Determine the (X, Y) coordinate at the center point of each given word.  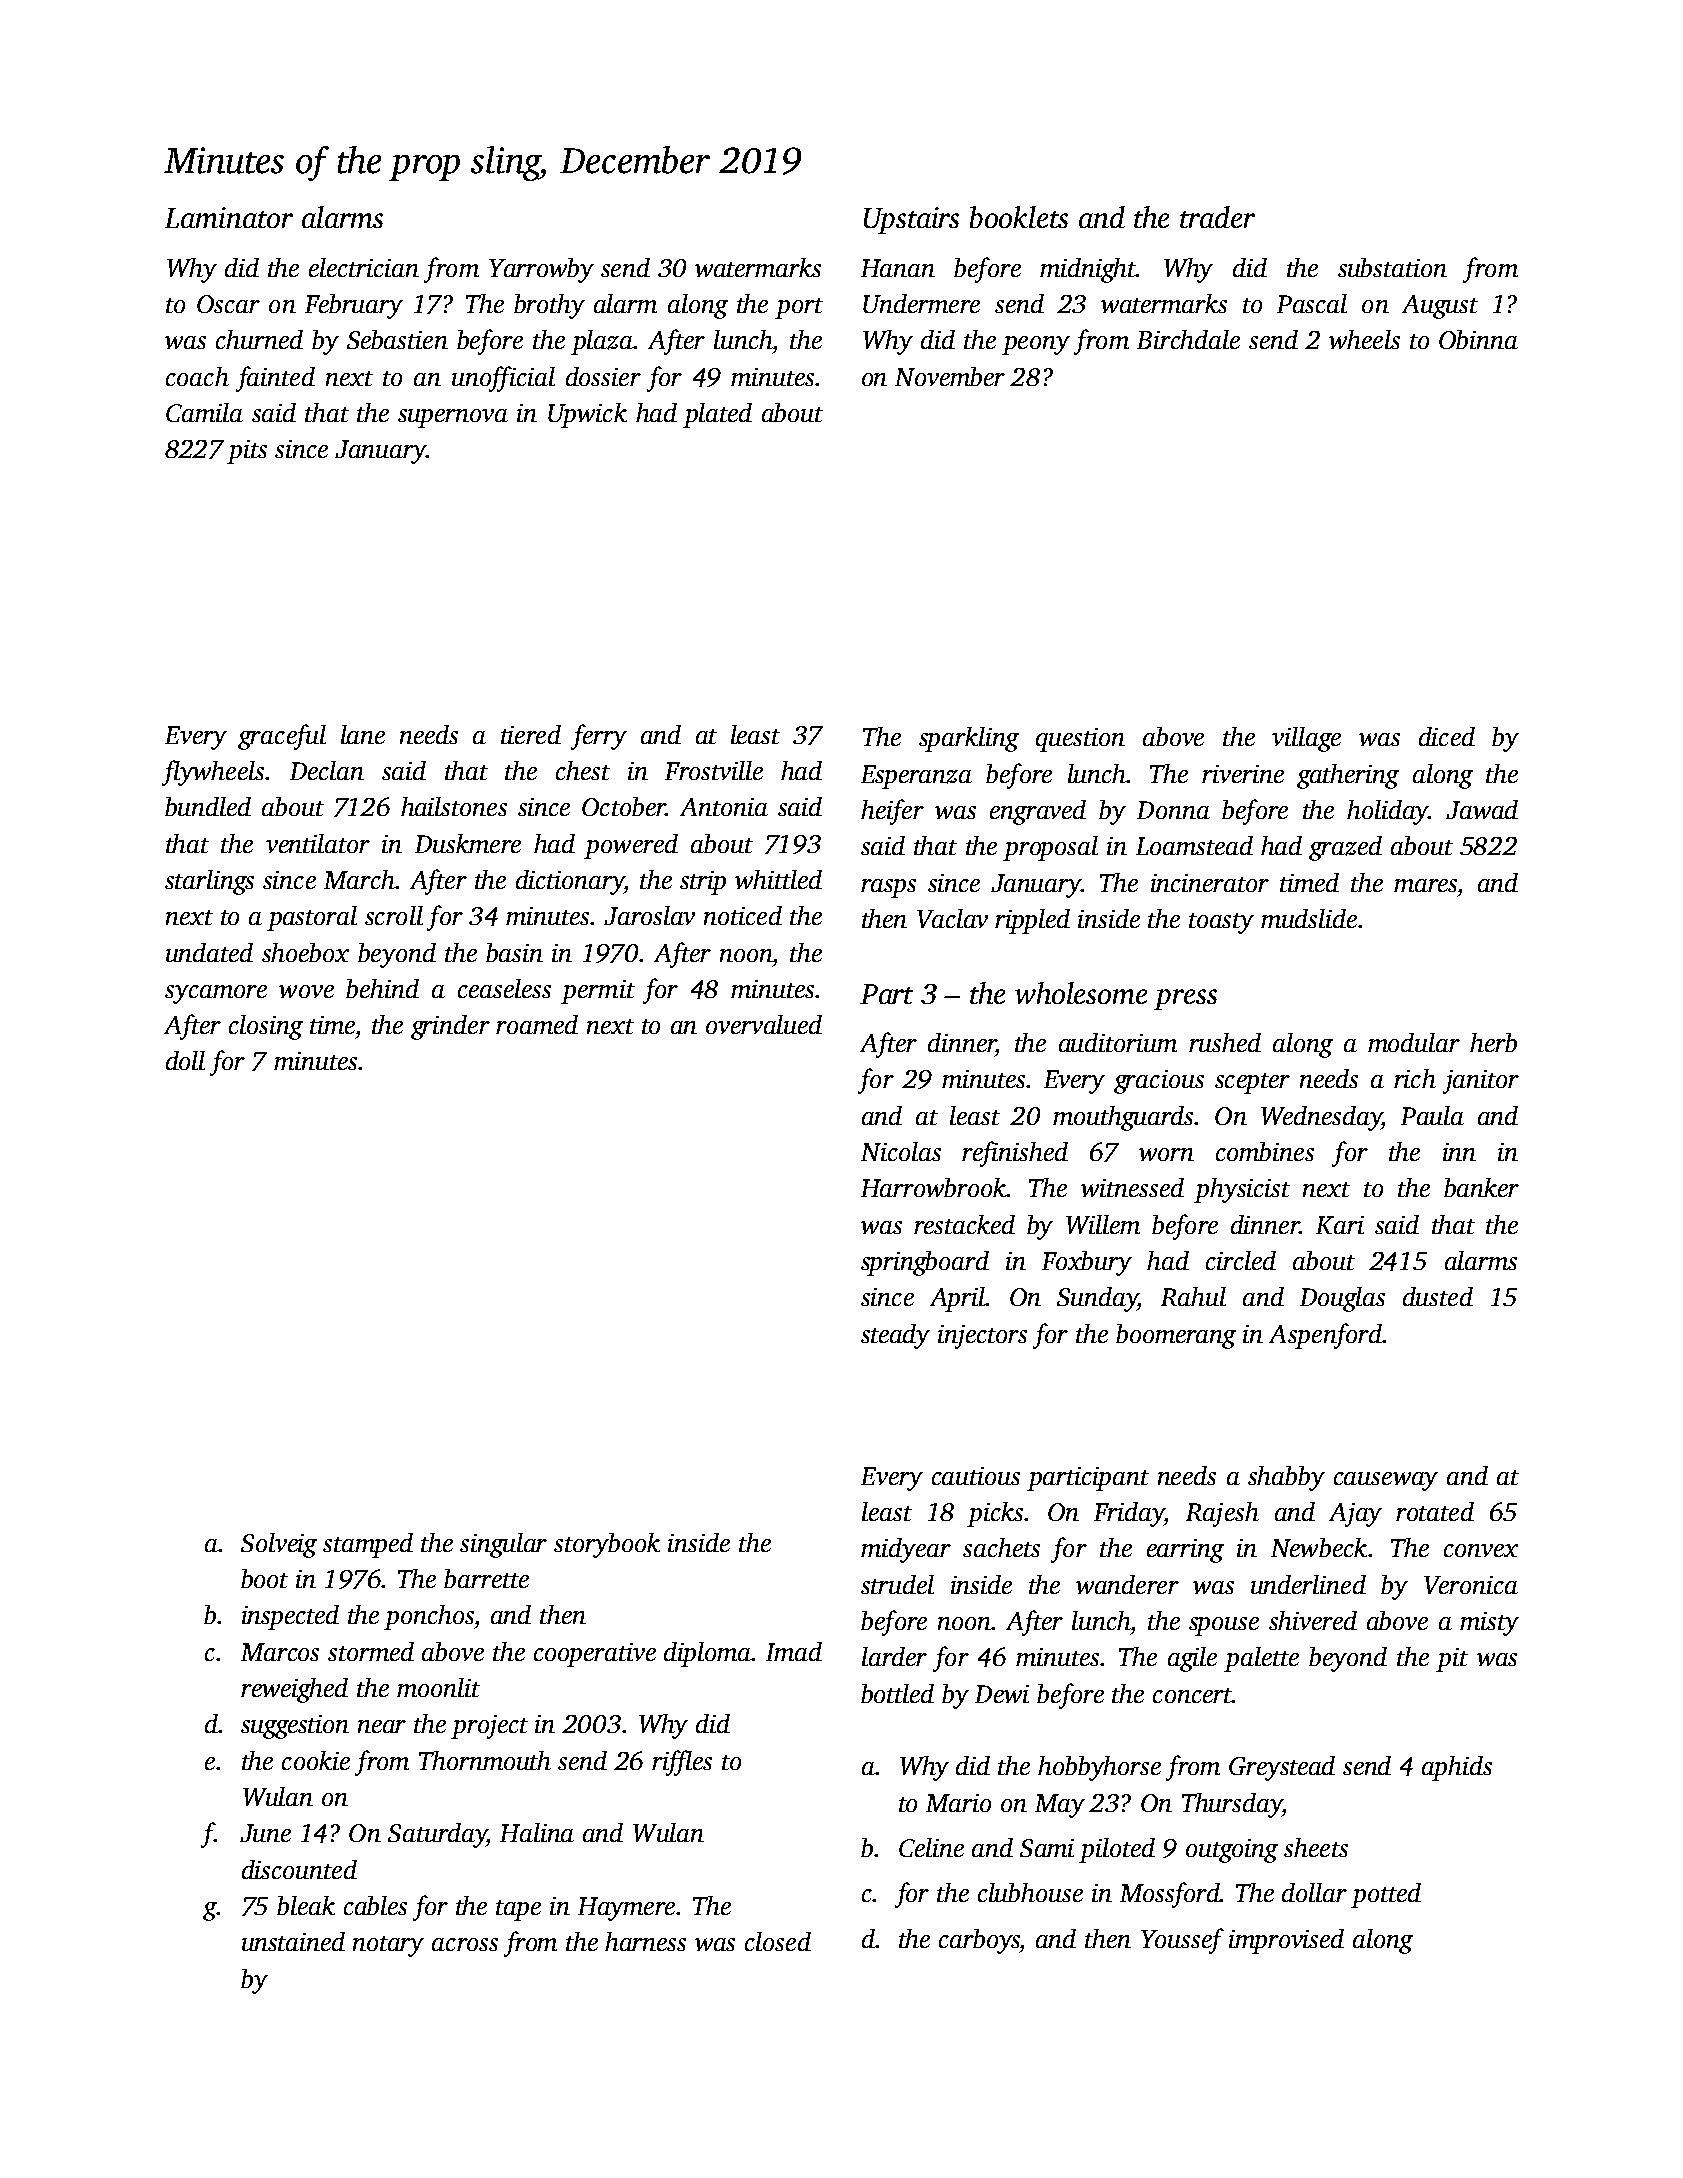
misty (1489, 1624)
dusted (1438, 1296)
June (265, 1833)
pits (247, 452)
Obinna (1478, 339)
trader (1217, 217)
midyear (906, 1550)
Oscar (228, 304)
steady (895, 1336)
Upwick (587, 415)
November (950, 376)
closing (266, 1027)
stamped (368, 1545)
